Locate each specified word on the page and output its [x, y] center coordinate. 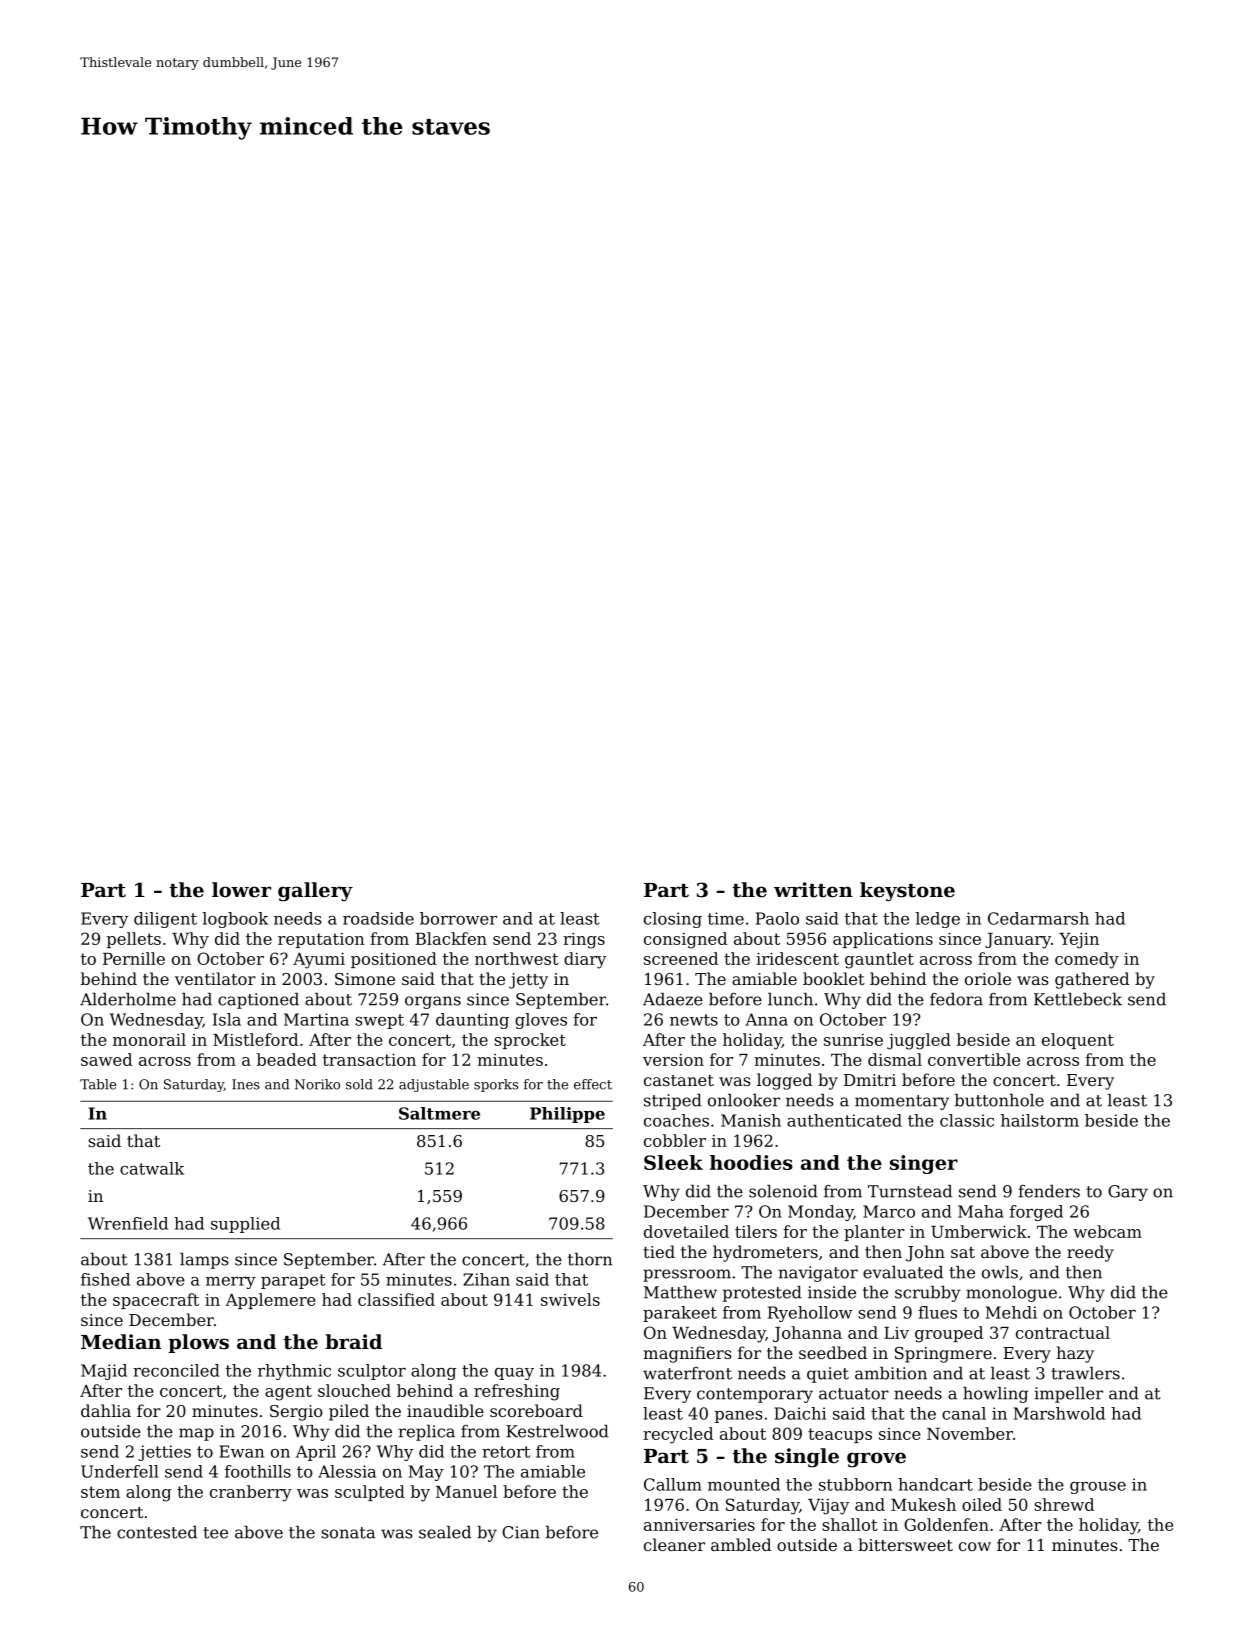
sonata [348, 1533]
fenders [1049, 1191]
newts [694, 1020]
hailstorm [1040, 1120]
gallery [315, 892]
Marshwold [1059, 1413]
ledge [938, 920]
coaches [676, 1120]
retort [506, 1452]
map [196, 1434]
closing [673, 920]
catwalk [152, 1168]
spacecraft [156, 1301]
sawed [106, 1059]
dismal [895, 1059]
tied [659, 1251]
